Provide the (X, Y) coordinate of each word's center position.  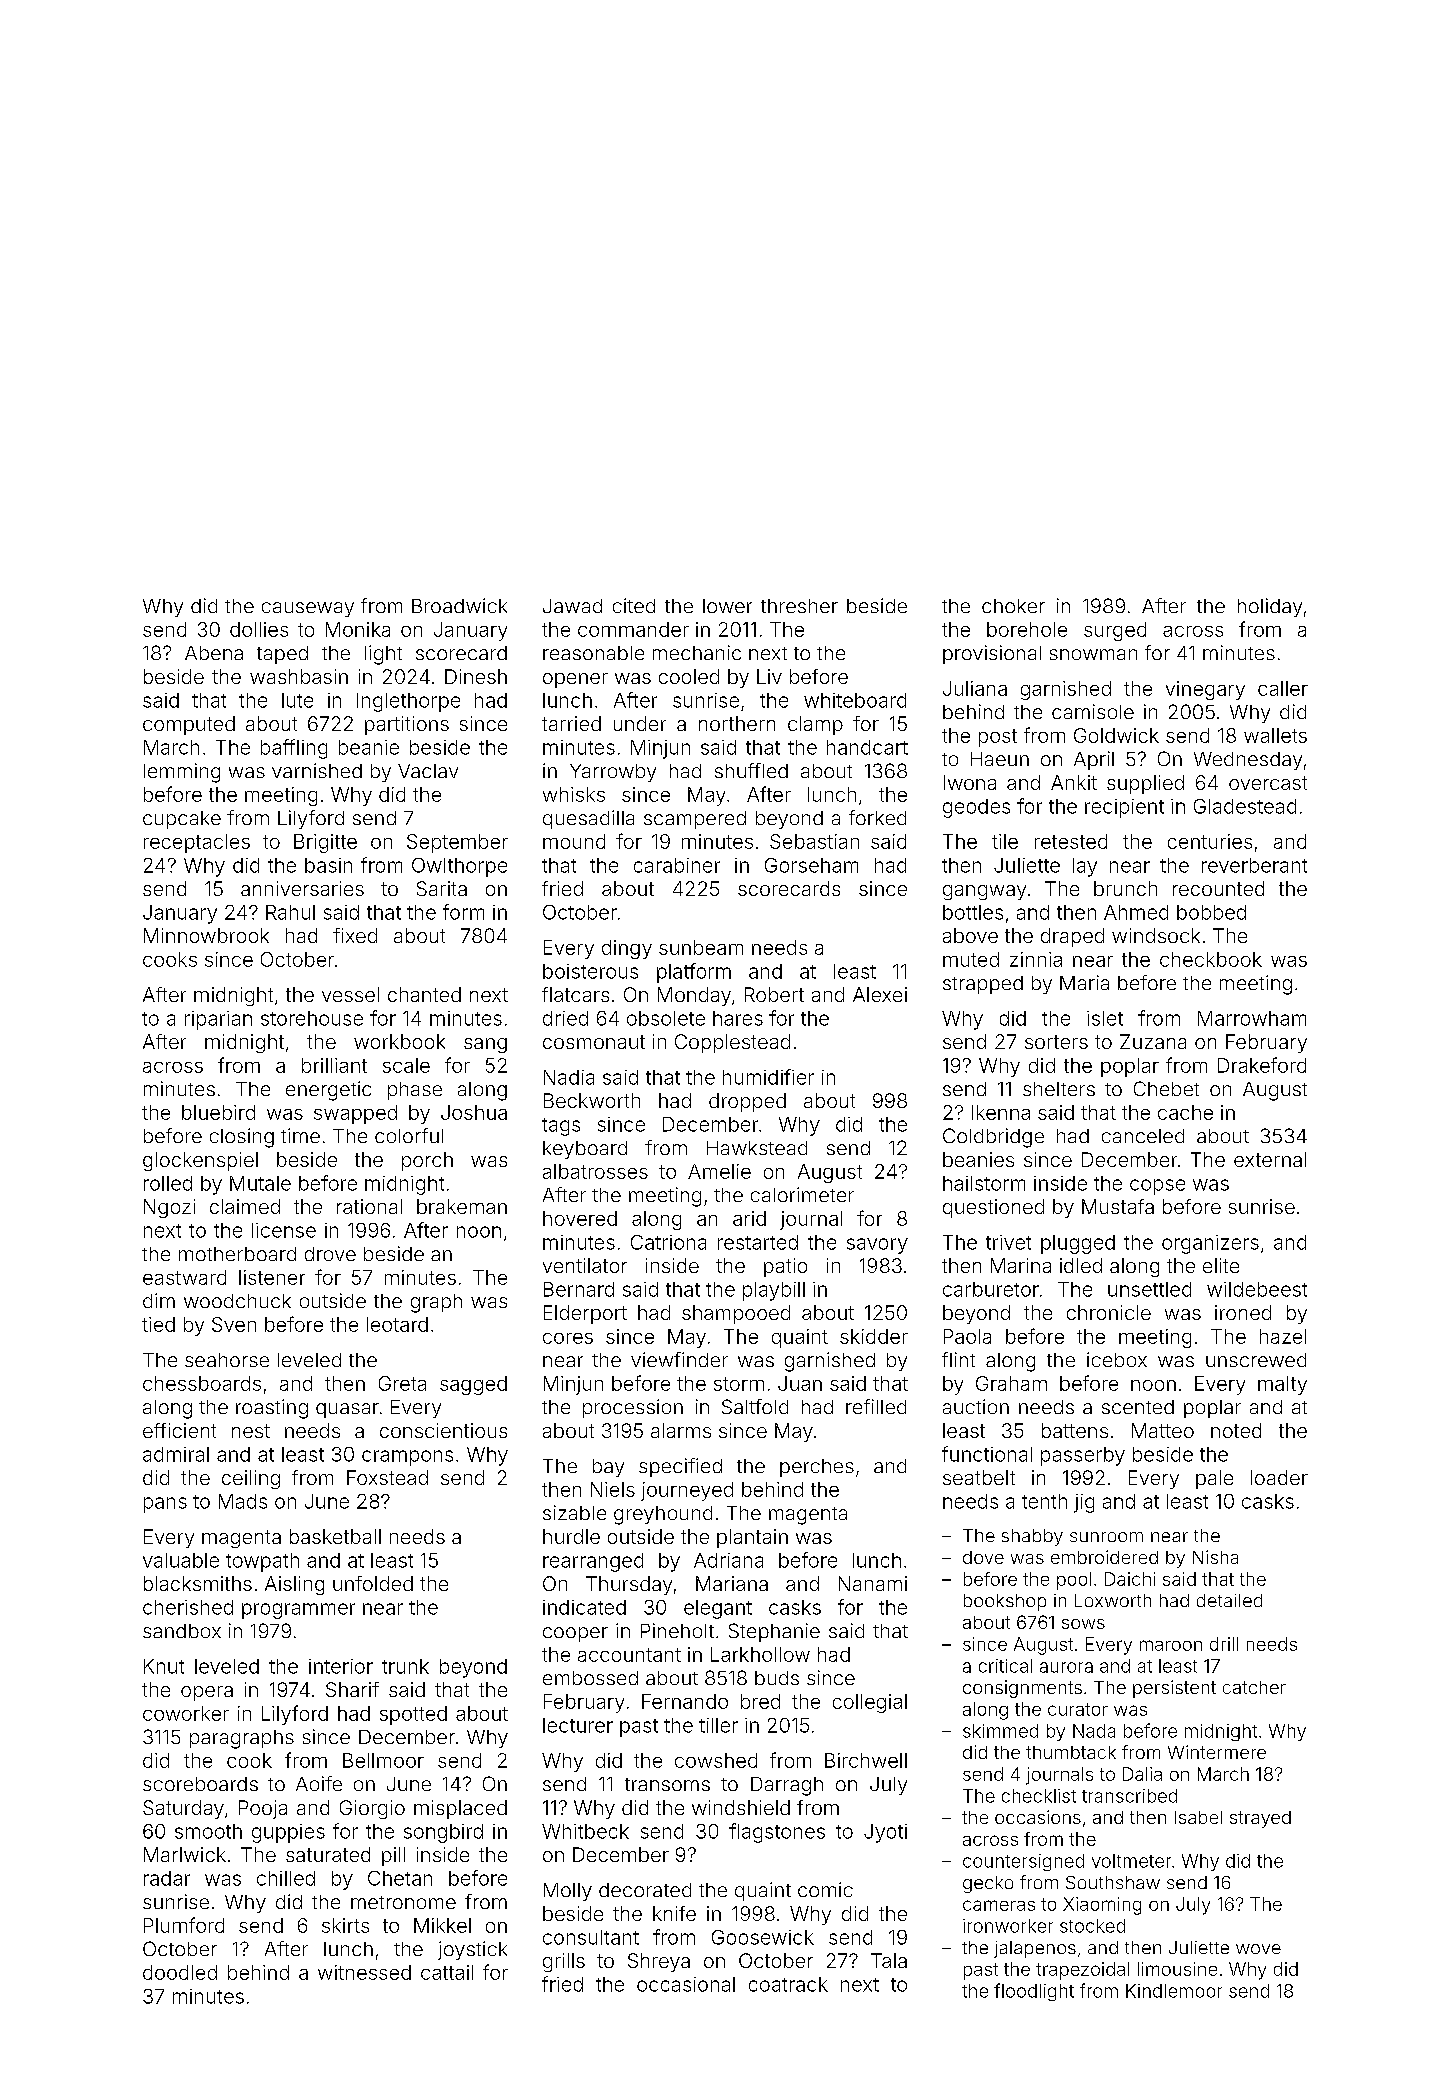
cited (634, 605)
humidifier (768, 1077)
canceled (1143, 1136)
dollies (259, 629)
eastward (184, 1277)
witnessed (364, 1972)
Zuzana (1153, 1041)
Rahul (290, 912)
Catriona (668, 1242)
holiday (1270, 607)
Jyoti (885, 1833)
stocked (1092, 1926)
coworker (186, 1713)
